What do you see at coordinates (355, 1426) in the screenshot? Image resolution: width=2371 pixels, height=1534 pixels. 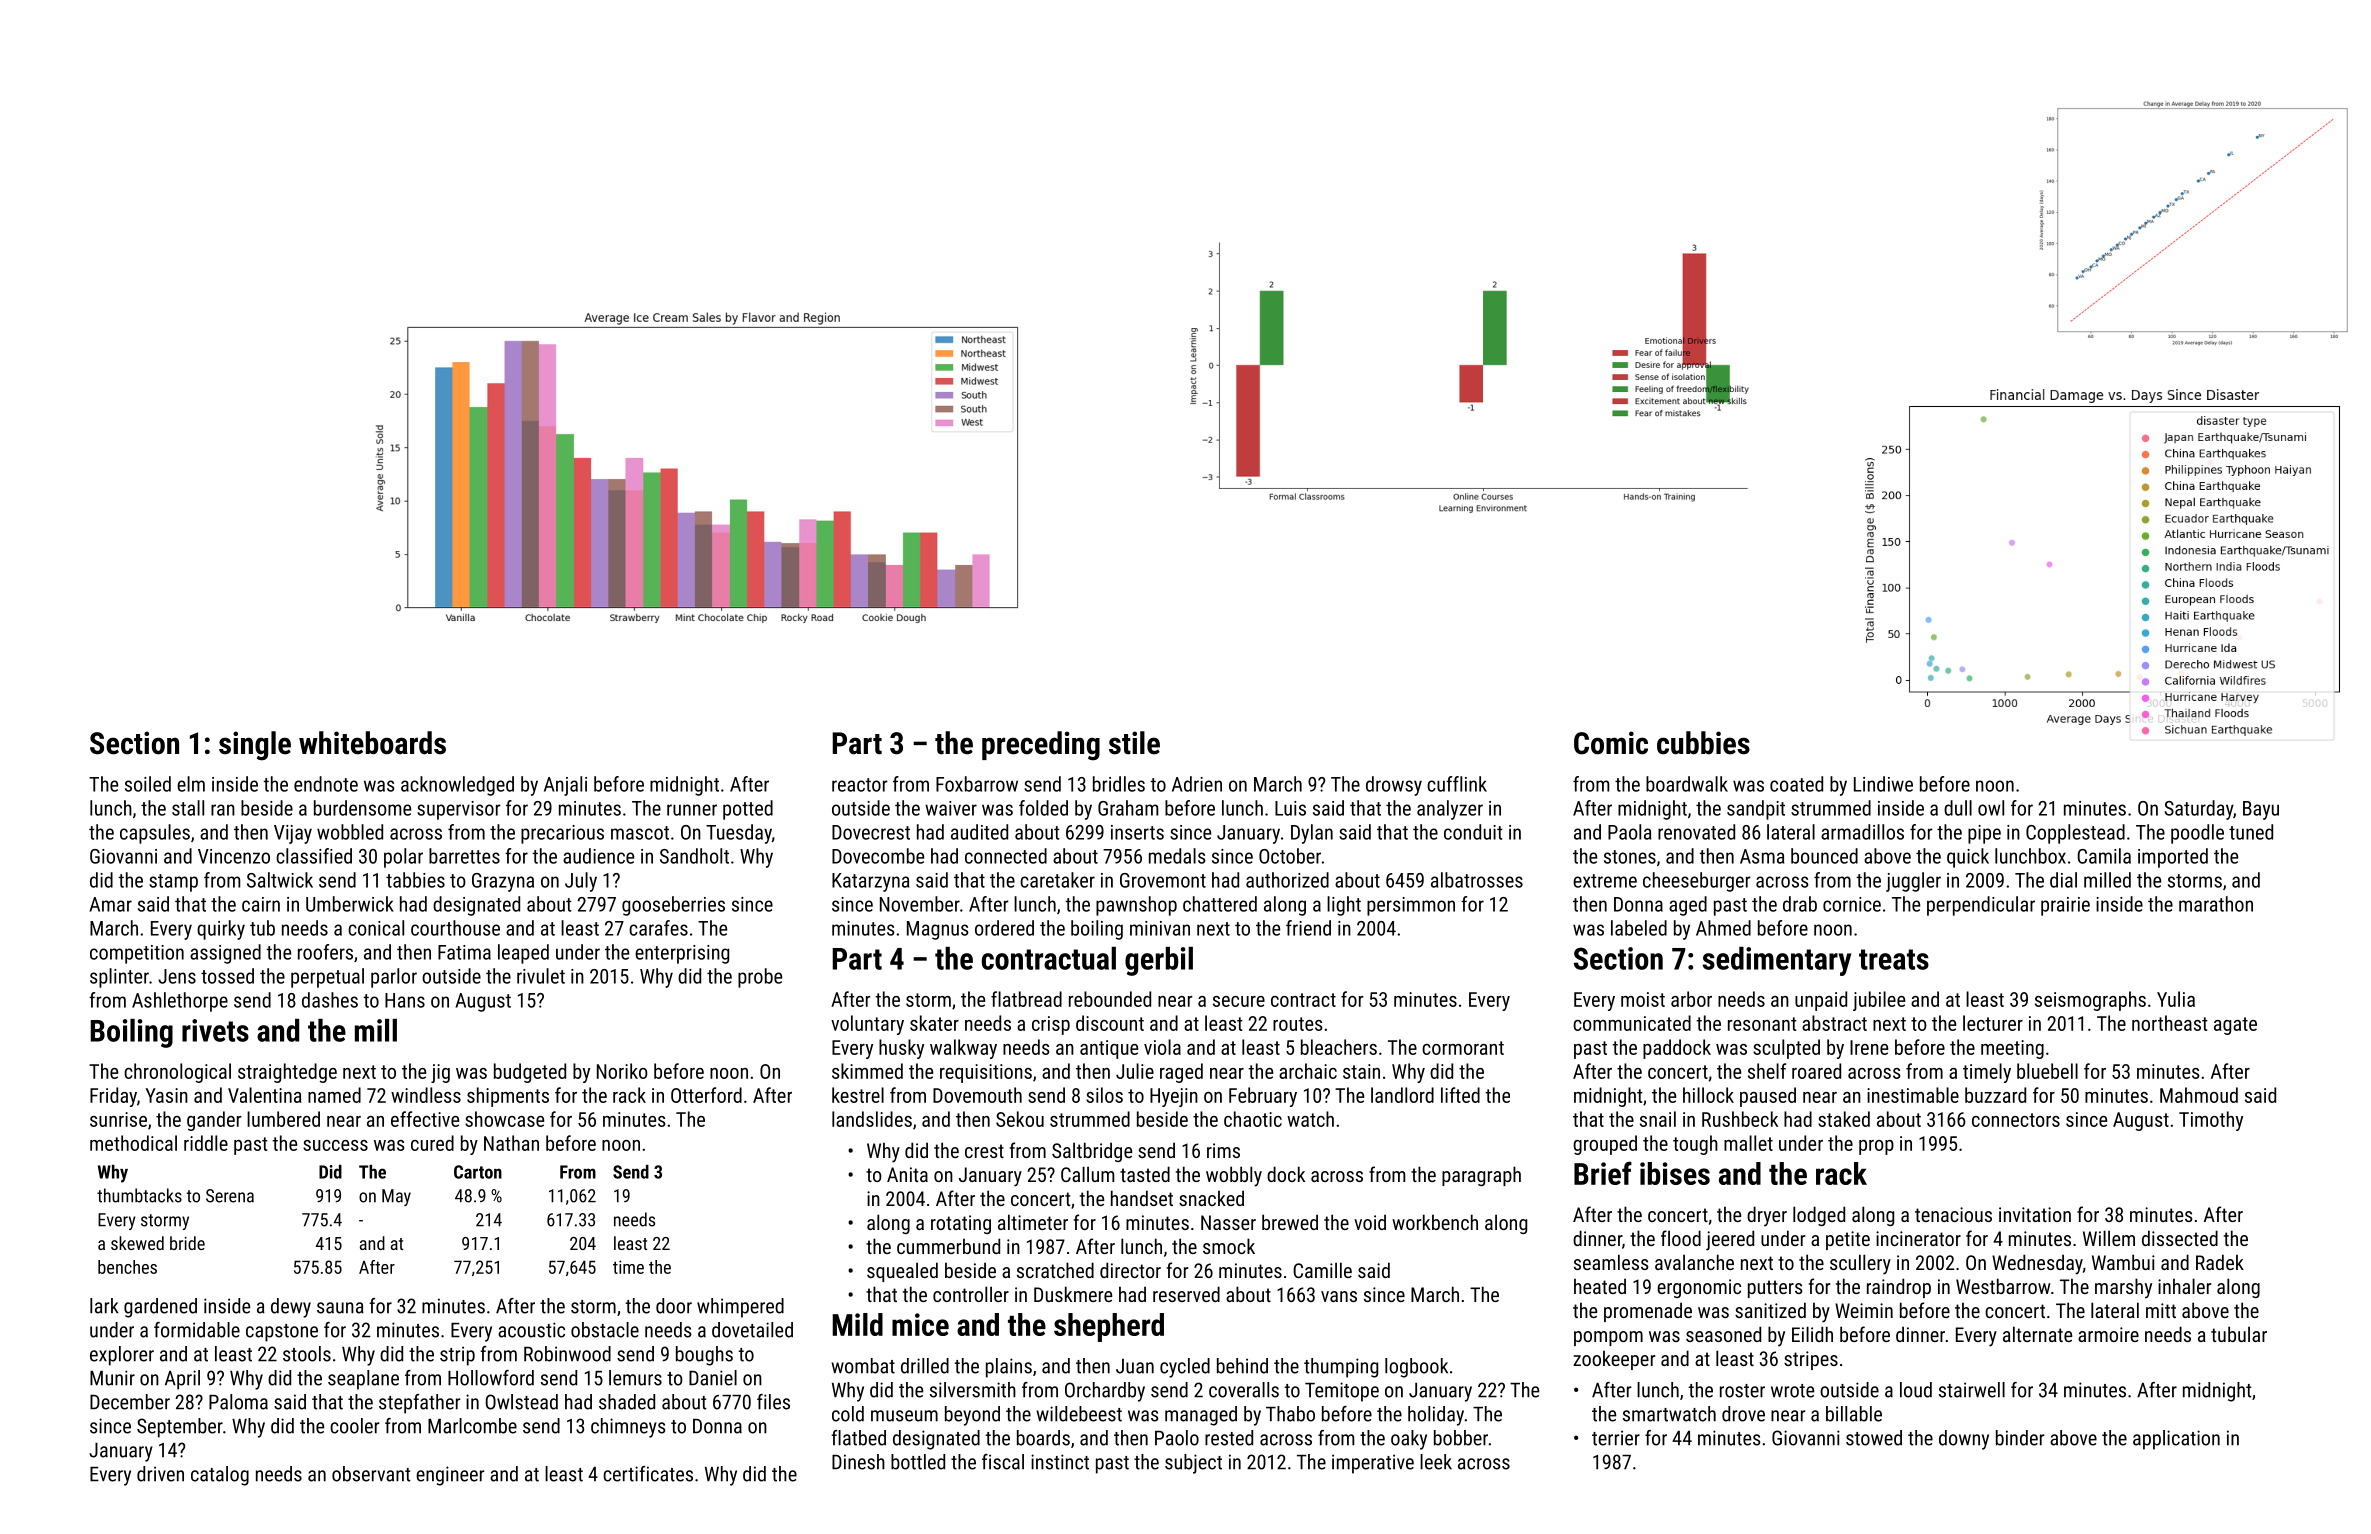 I see `cooler` at bounding box center [355, 1426].
